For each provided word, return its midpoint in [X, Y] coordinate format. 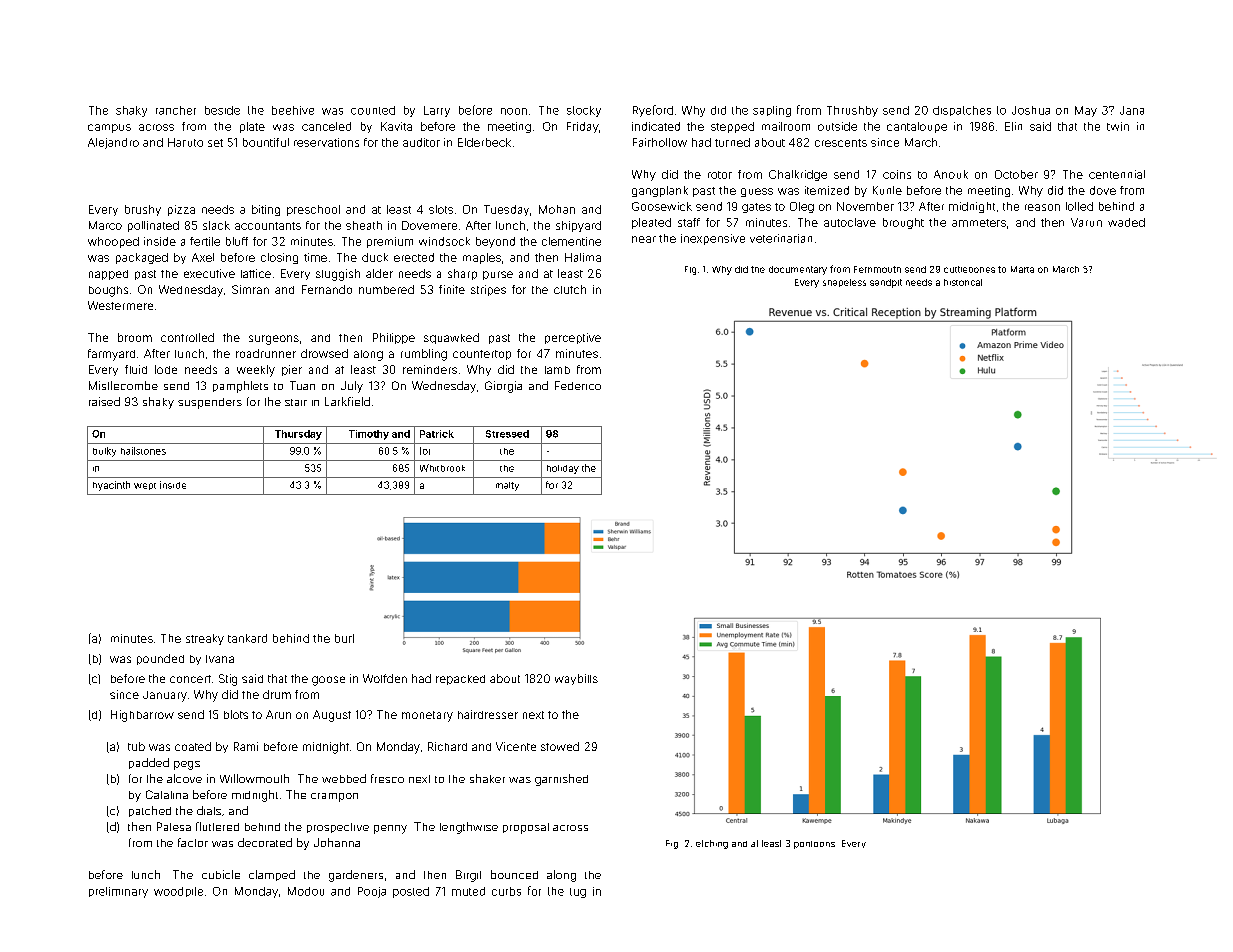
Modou [306, 891]
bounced [514, 874]
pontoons [814, 845]
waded [1126, 222]
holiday [563, 469]
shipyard [578, 226]
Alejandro [113, 143]
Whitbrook [442, 468]
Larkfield [347, 401]
